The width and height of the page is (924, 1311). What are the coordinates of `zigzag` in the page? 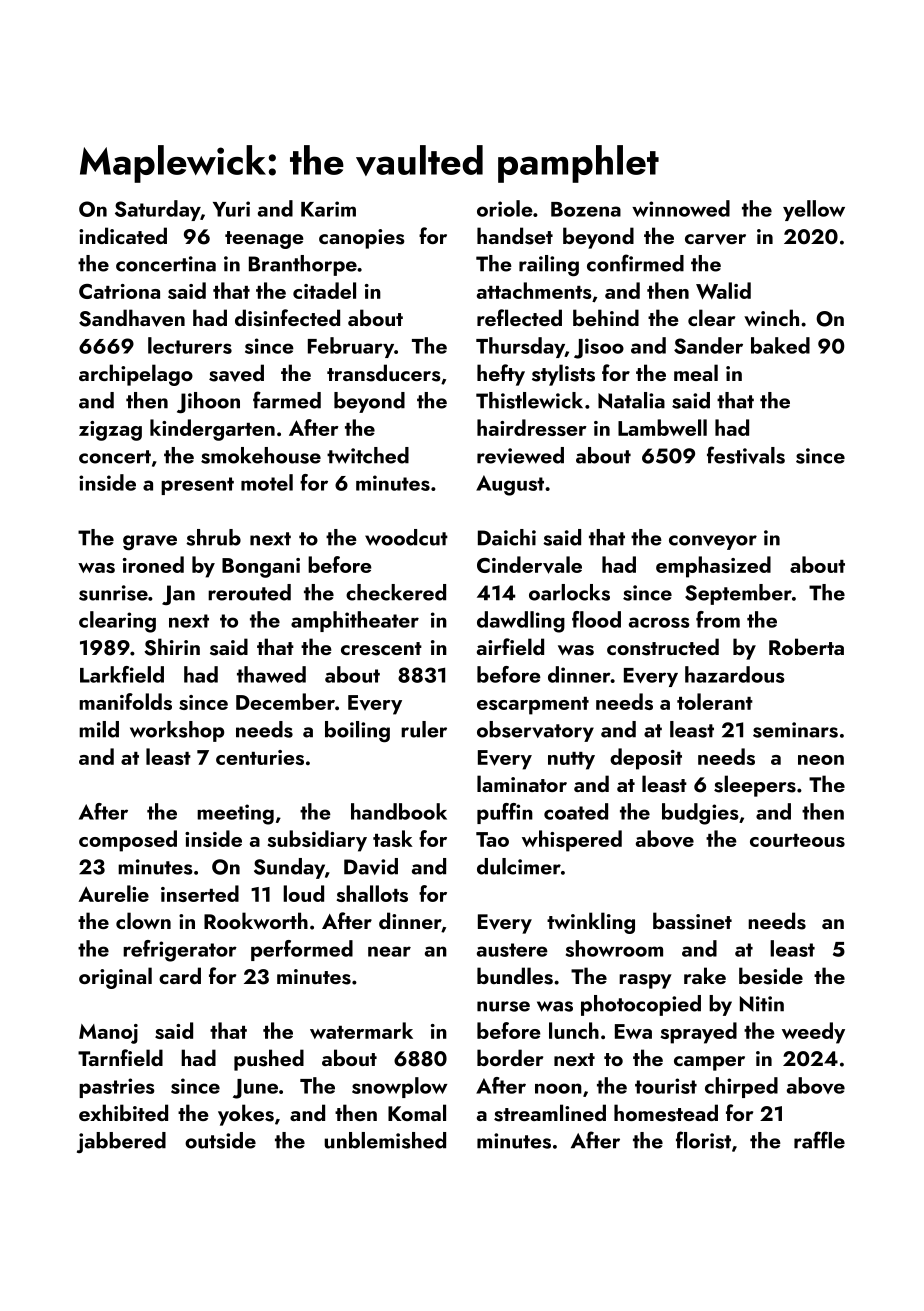 It's located at (110, 431).
